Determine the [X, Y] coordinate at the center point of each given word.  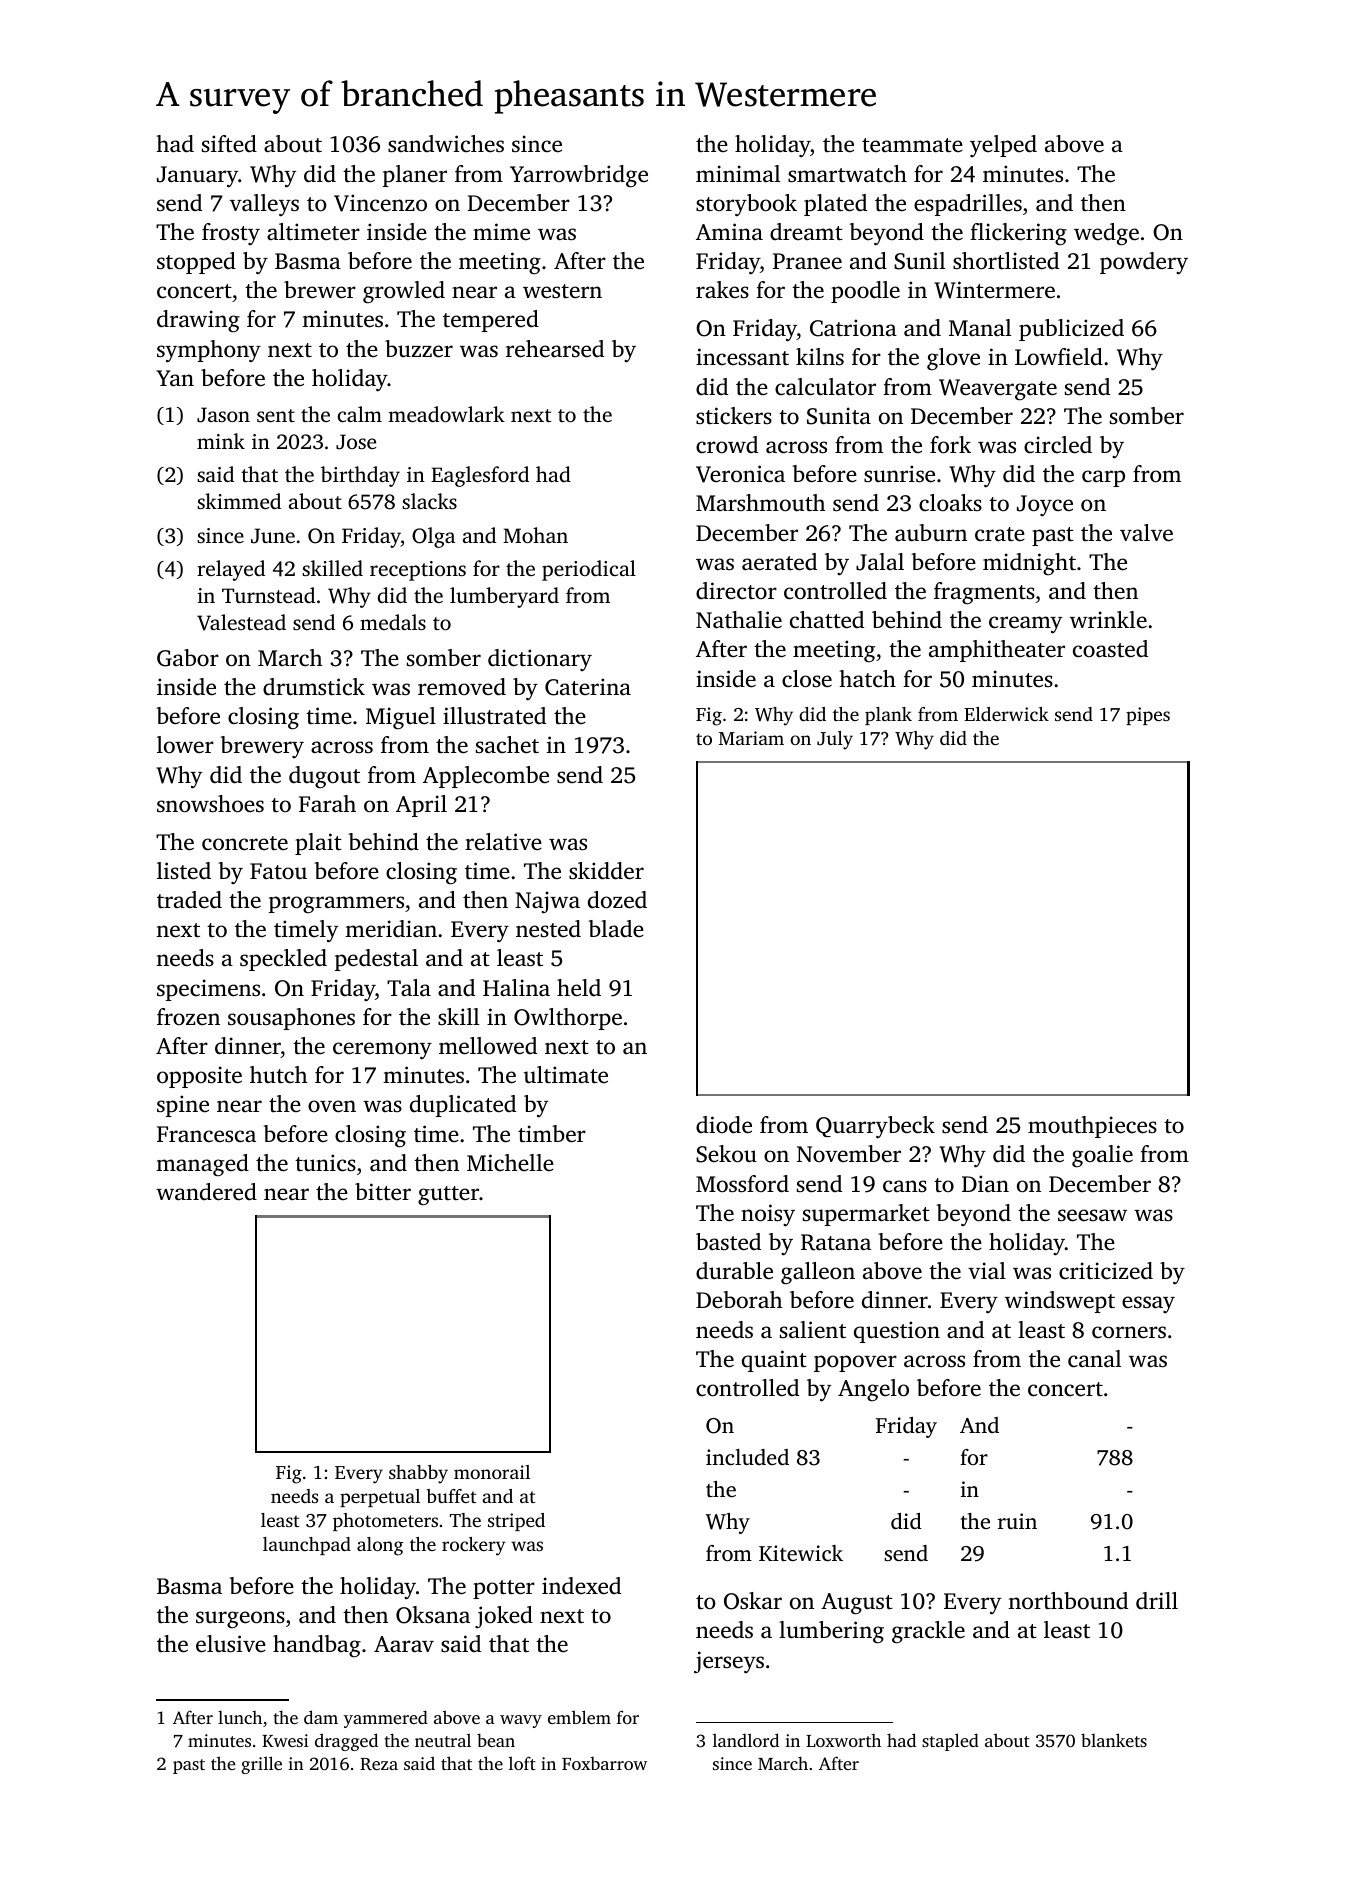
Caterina [588, 687]
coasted [1110, 649]
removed [462, 687]
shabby [418, 1474]
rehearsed [555, 349]
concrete [245, 843]
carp [1103, 478]
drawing [198, 321]
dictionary [540, 660]
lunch [240, 1717]
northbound [1068, 1601]
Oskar [753, 1601]
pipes [1148, 716]
